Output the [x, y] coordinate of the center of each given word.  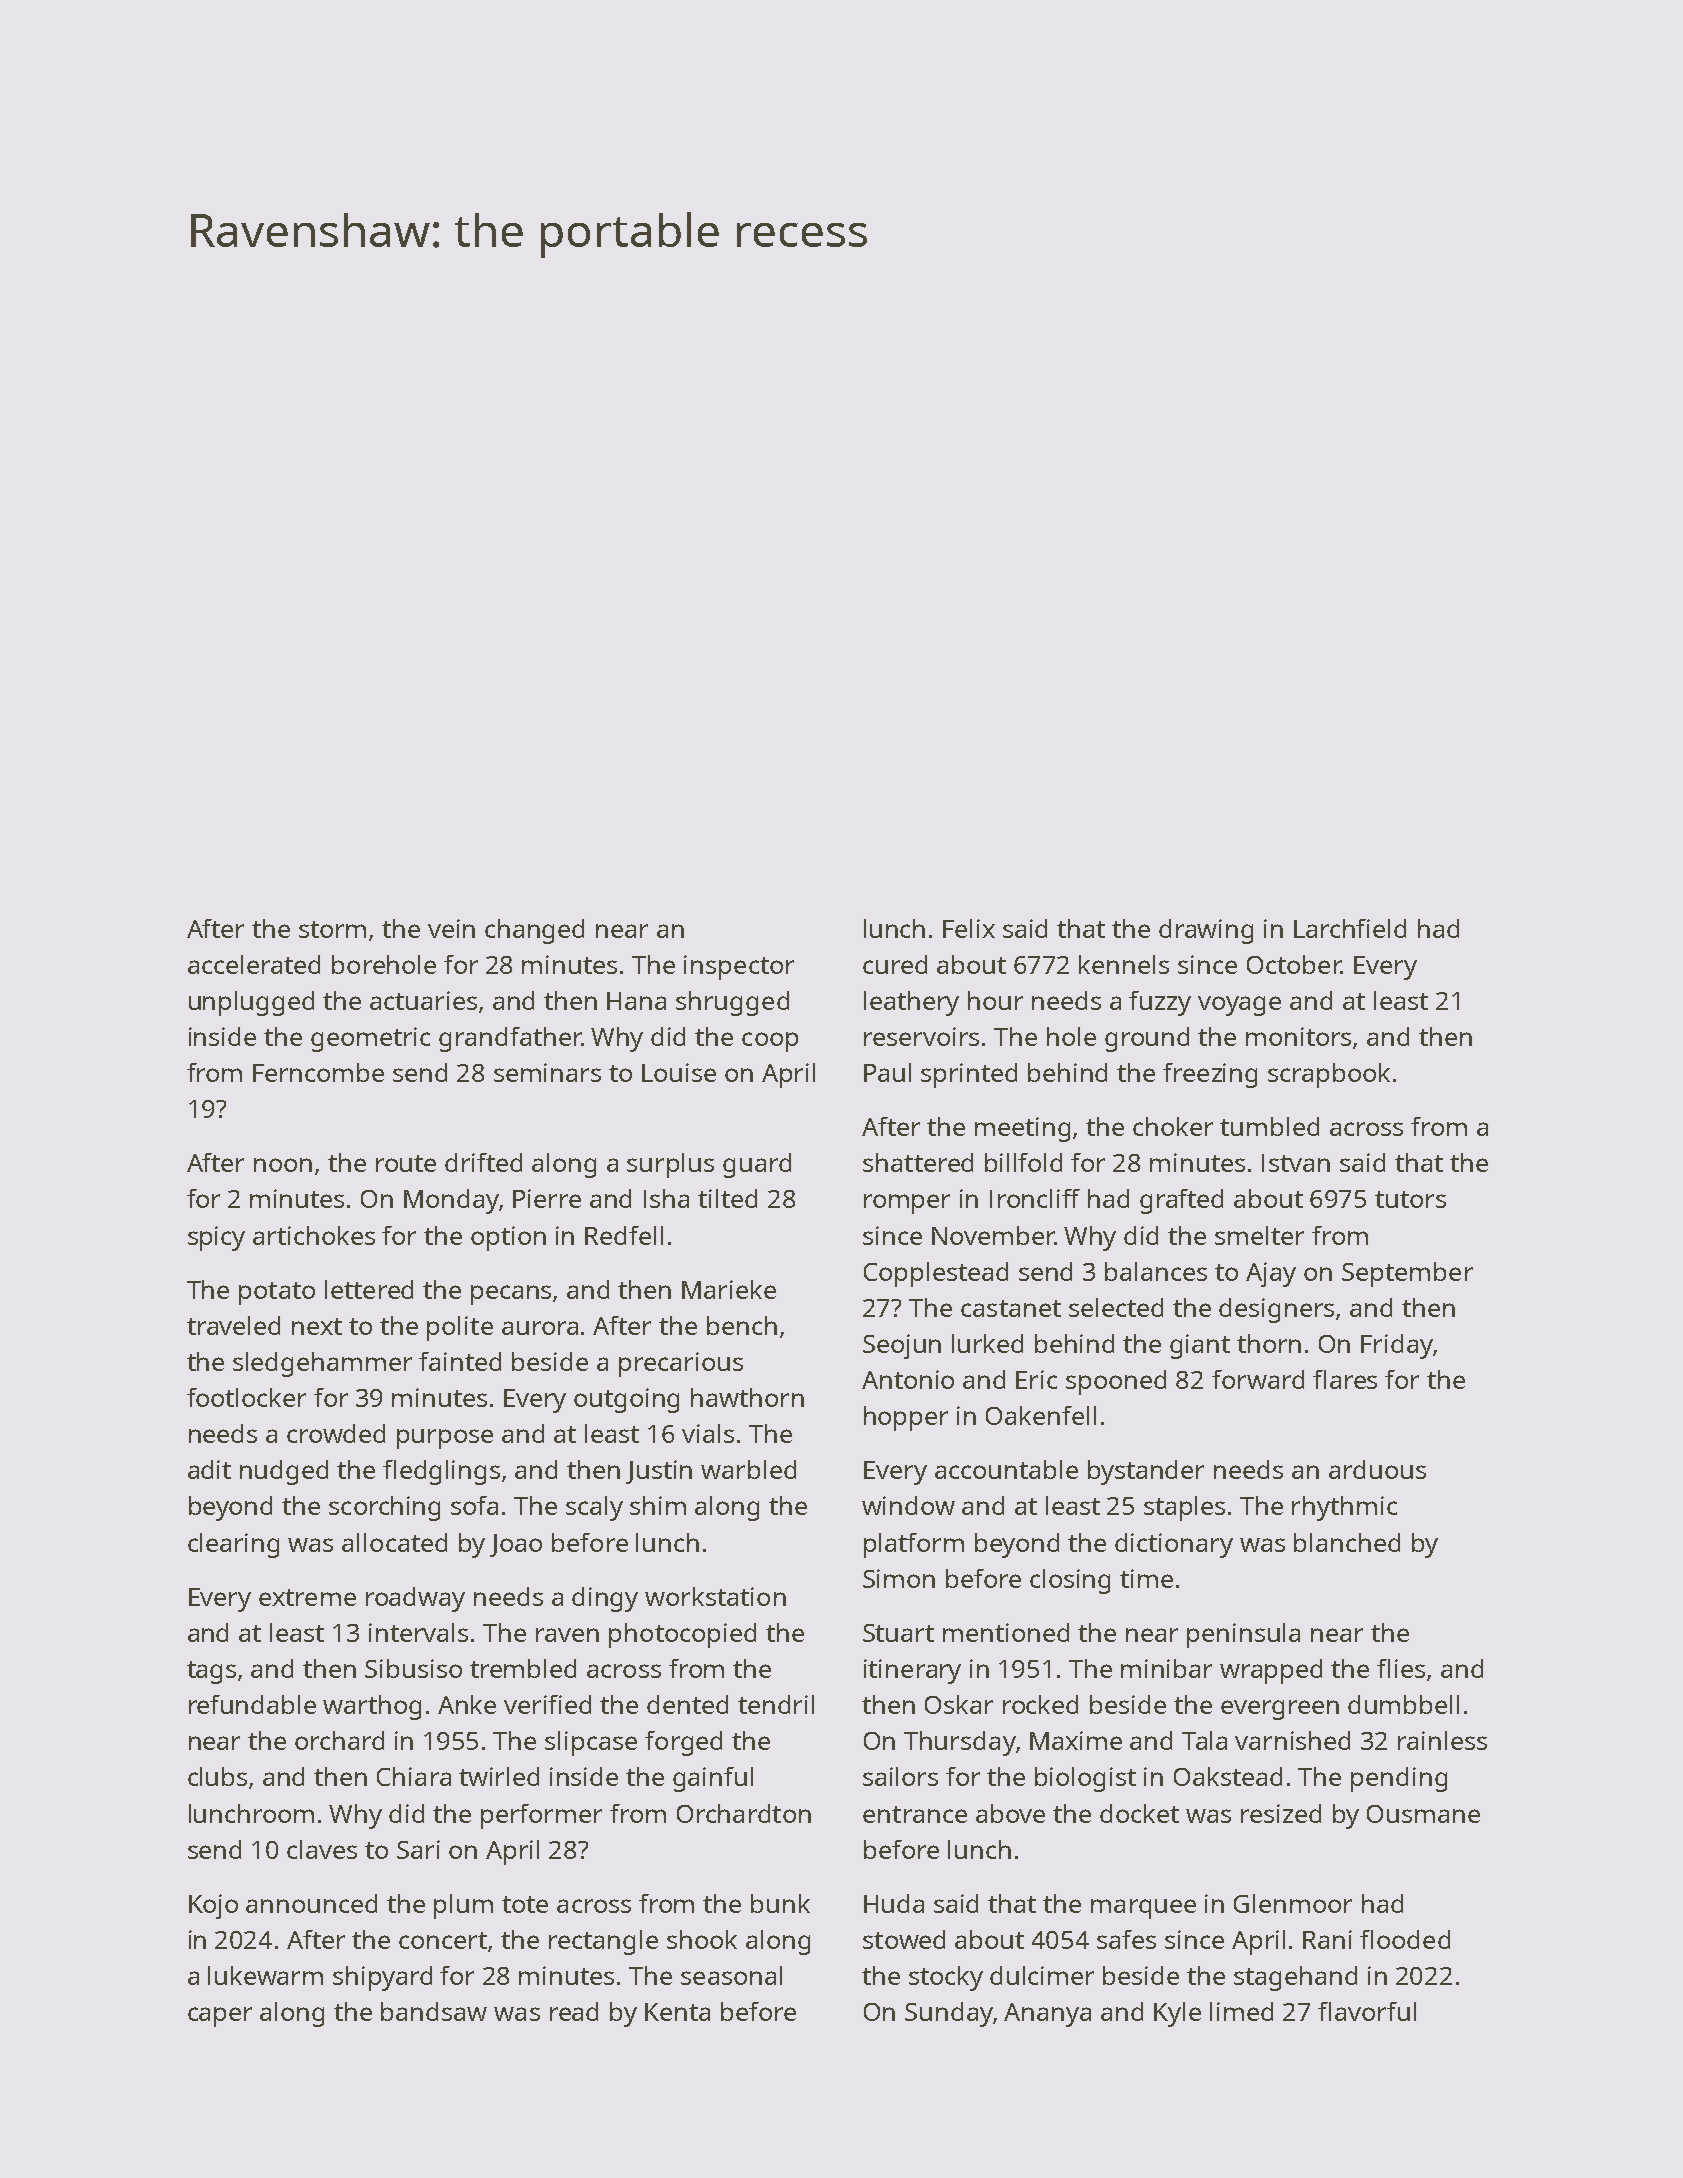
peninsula [1243, 1635]
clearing [233, 1545]
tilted [727, 1198]
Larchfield [1350, 928]
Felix [969, 928]
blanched [1347, 1542]
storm [332, 929]
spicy [216, 1238]
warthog [372, 1707]
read [574, 2011]
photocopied [682, 1635]
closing [1070, 1581]
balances [1156, 1271]
